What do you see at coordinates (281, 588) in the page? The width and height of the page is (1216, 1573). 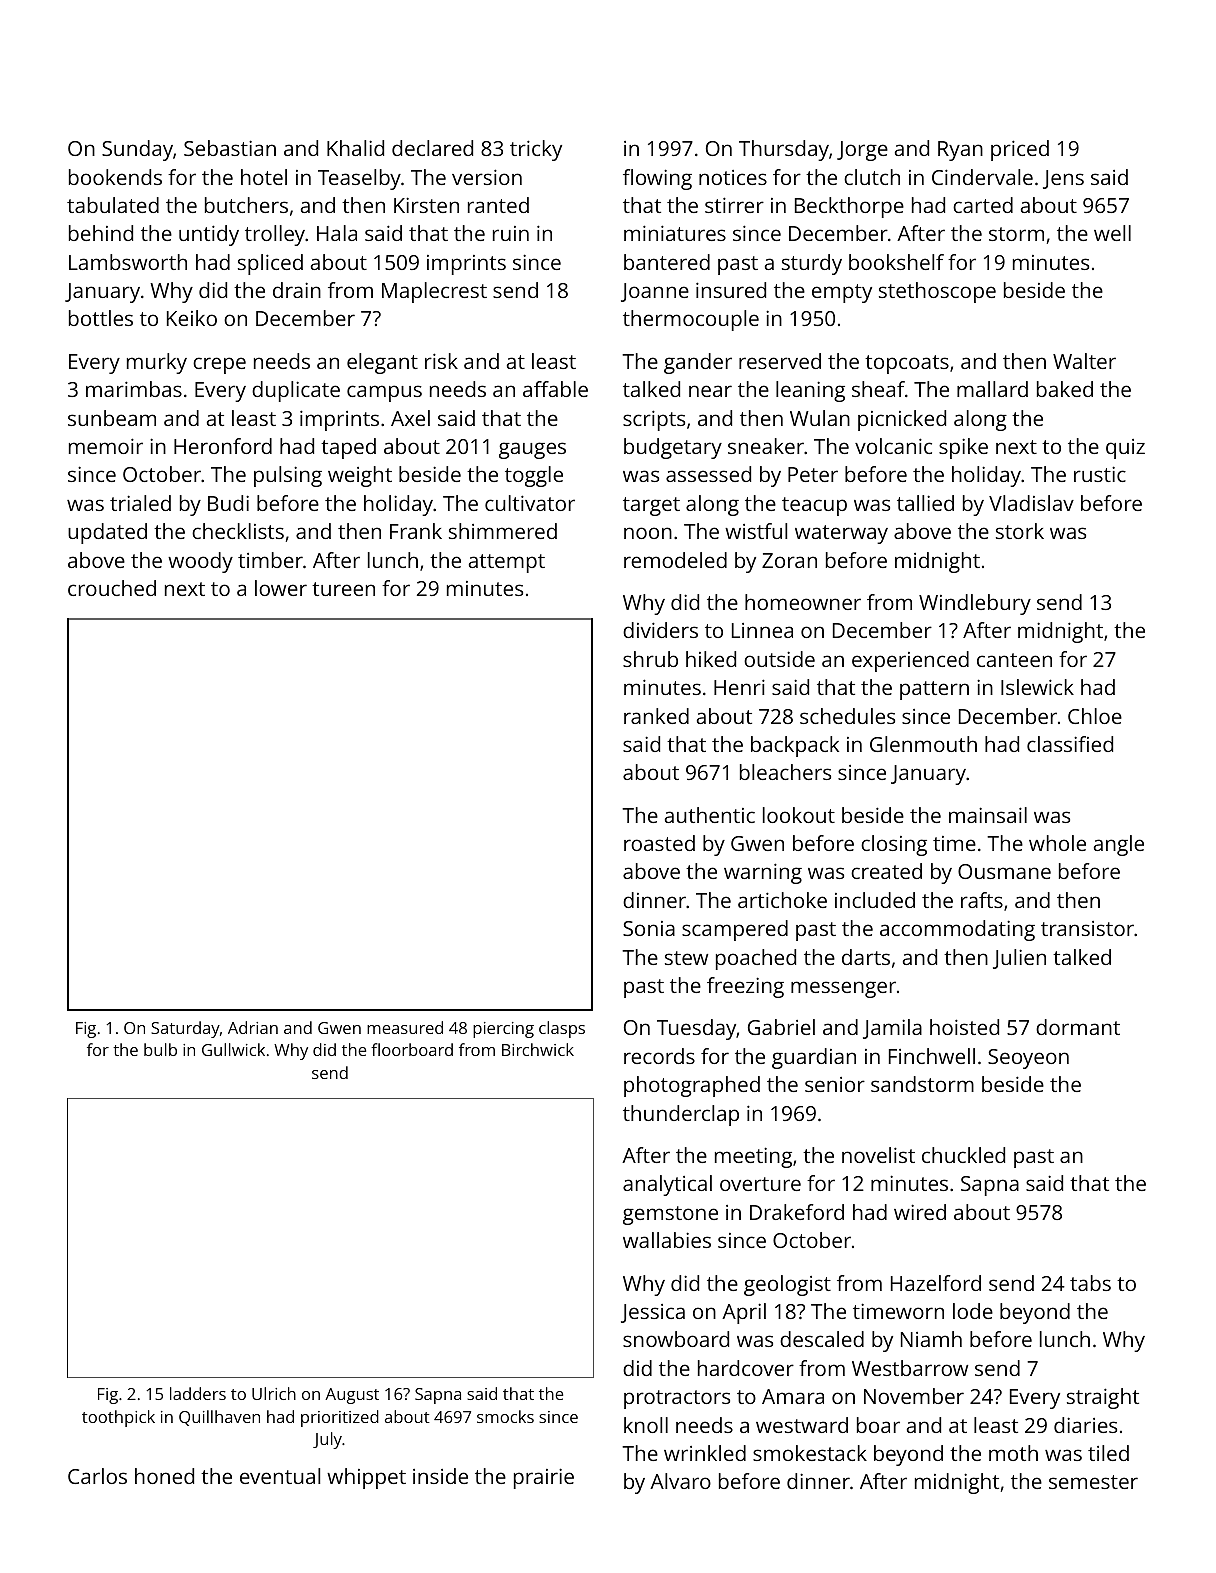 I see `lower` at bounding box center [281, 588].
